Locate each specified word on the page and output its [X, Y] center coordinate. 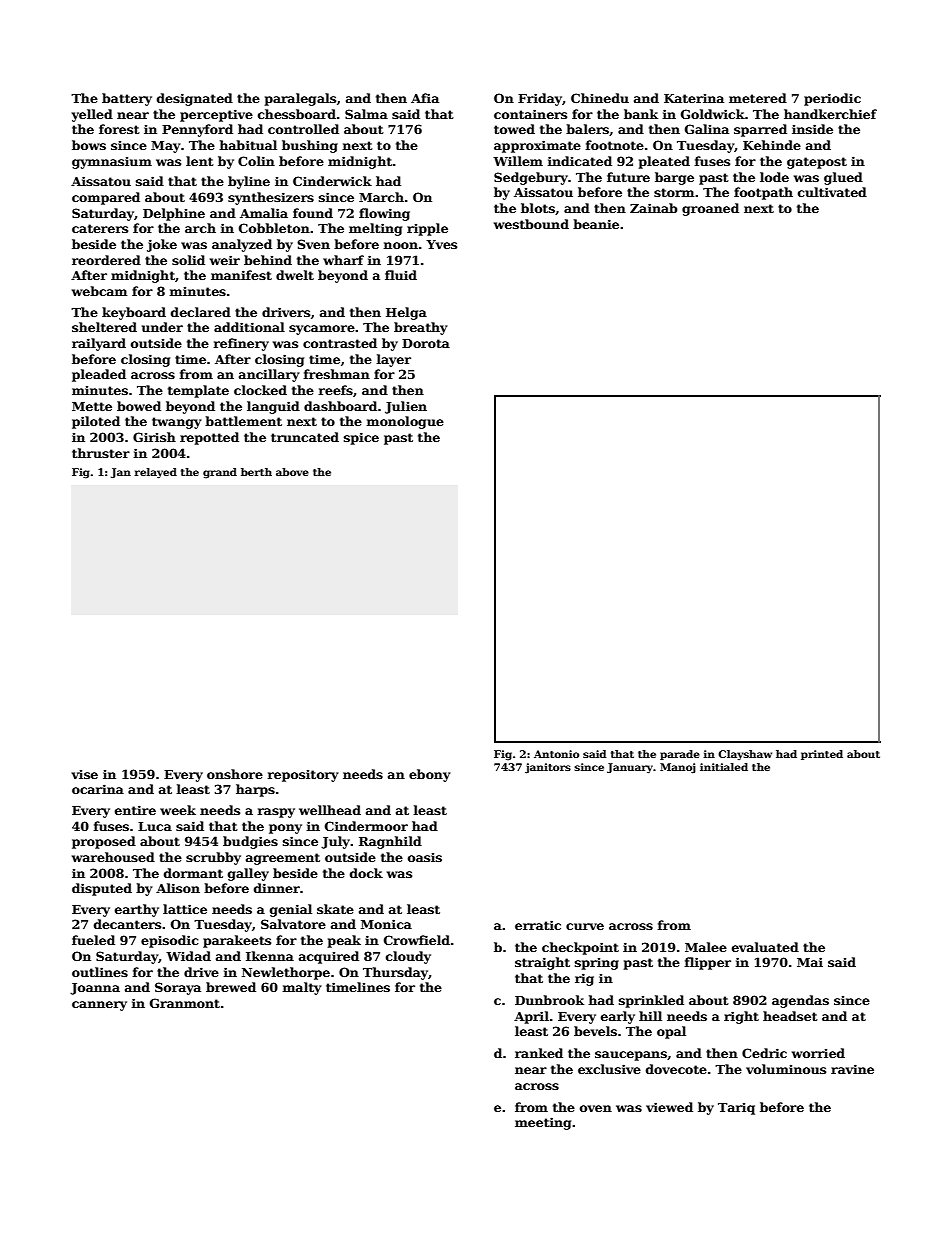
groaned [710, 209]
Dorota [426, 343]
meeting [543, 1123]
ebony [430, 775]
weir [225, 260]
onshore [235, 774]
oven [596, 1108]
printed [822, 755]
